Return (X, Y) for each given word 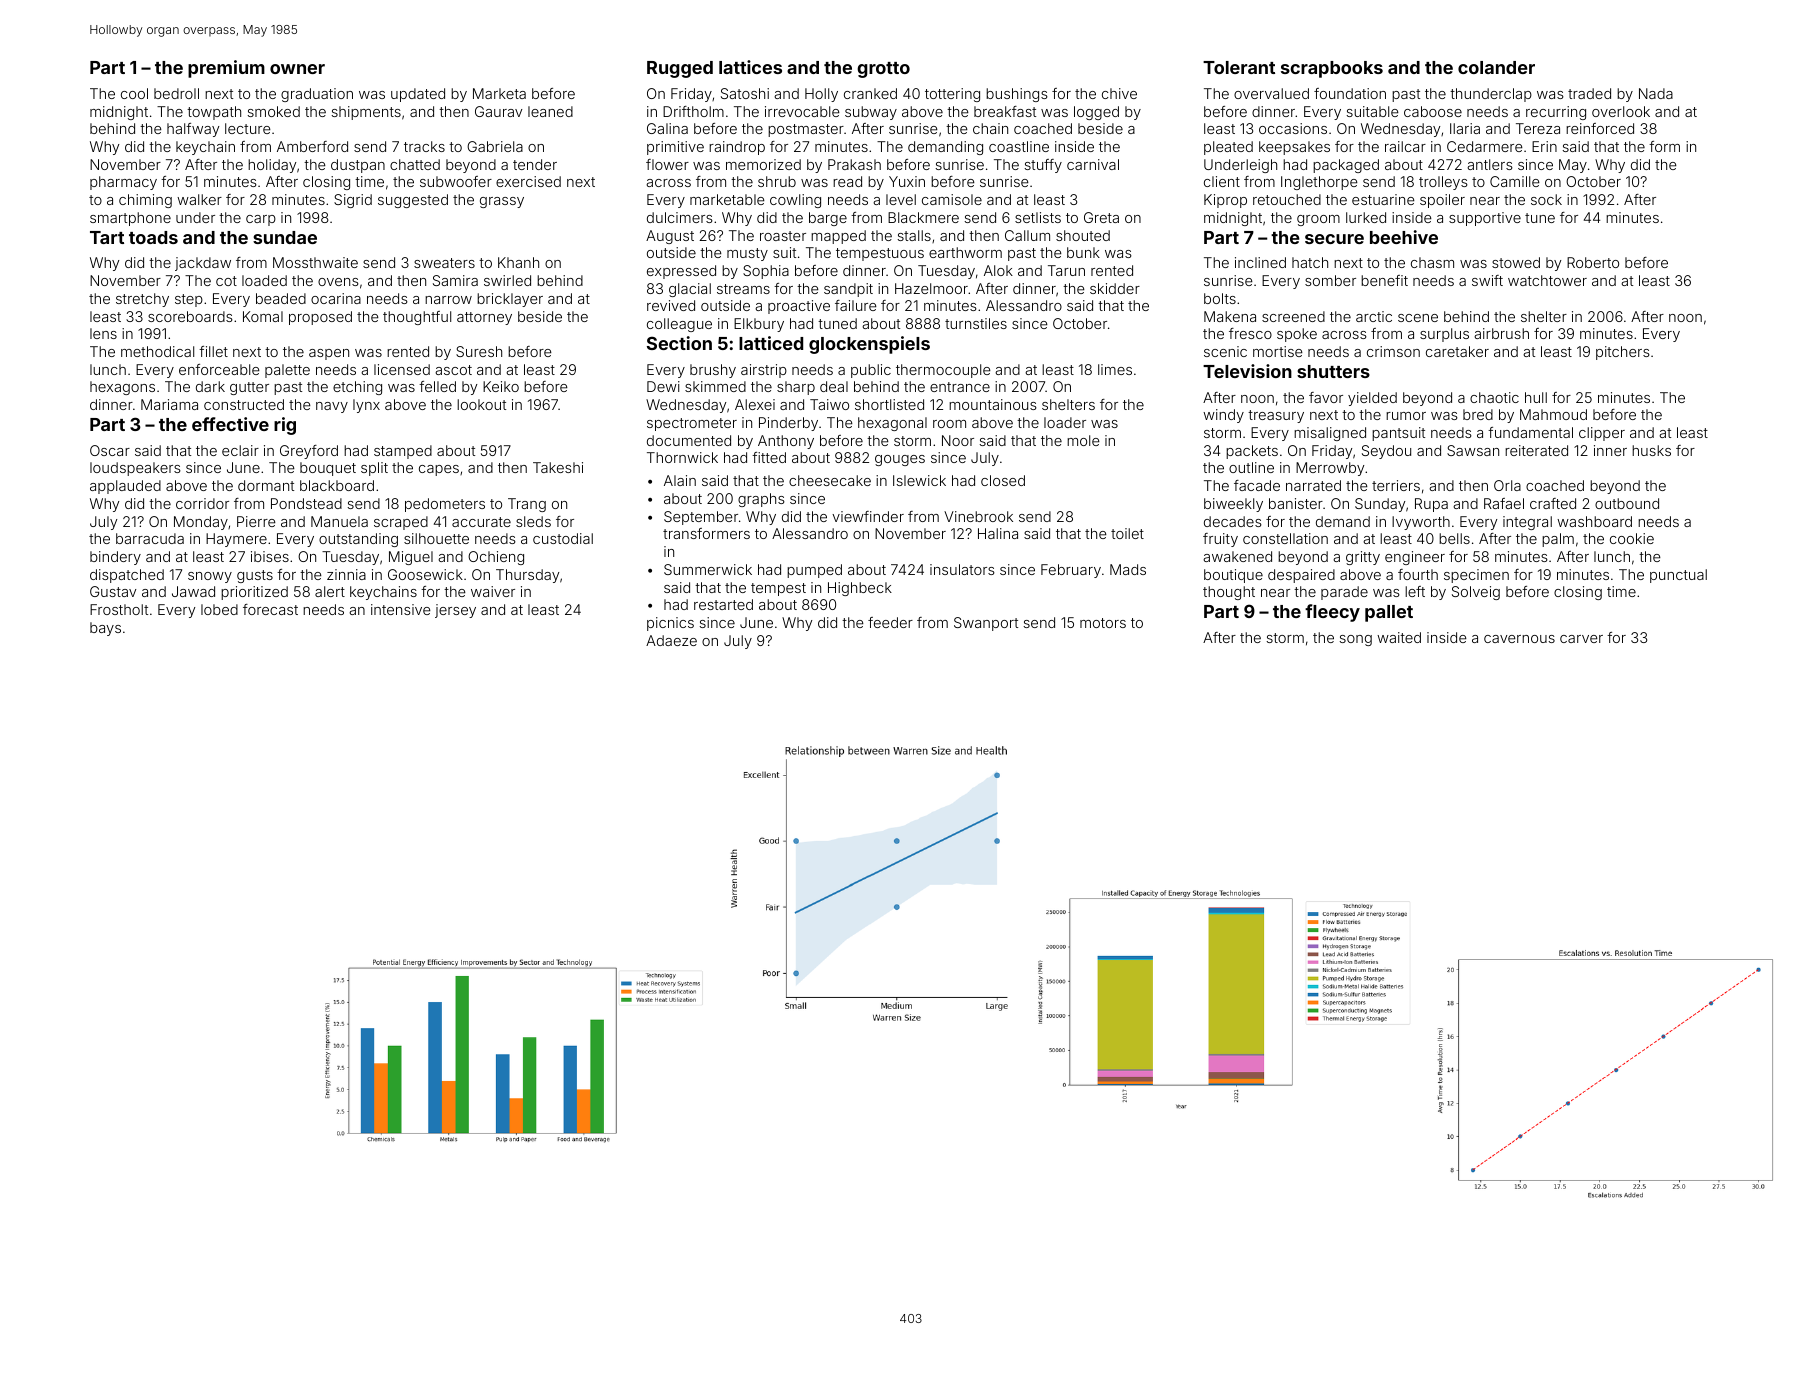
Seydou (1386, 452)
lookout (481, 404)
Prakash (854, 164)
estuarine (1383, 199)
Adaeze (671, 640)
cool (134, 93)
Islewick (919, 480)
